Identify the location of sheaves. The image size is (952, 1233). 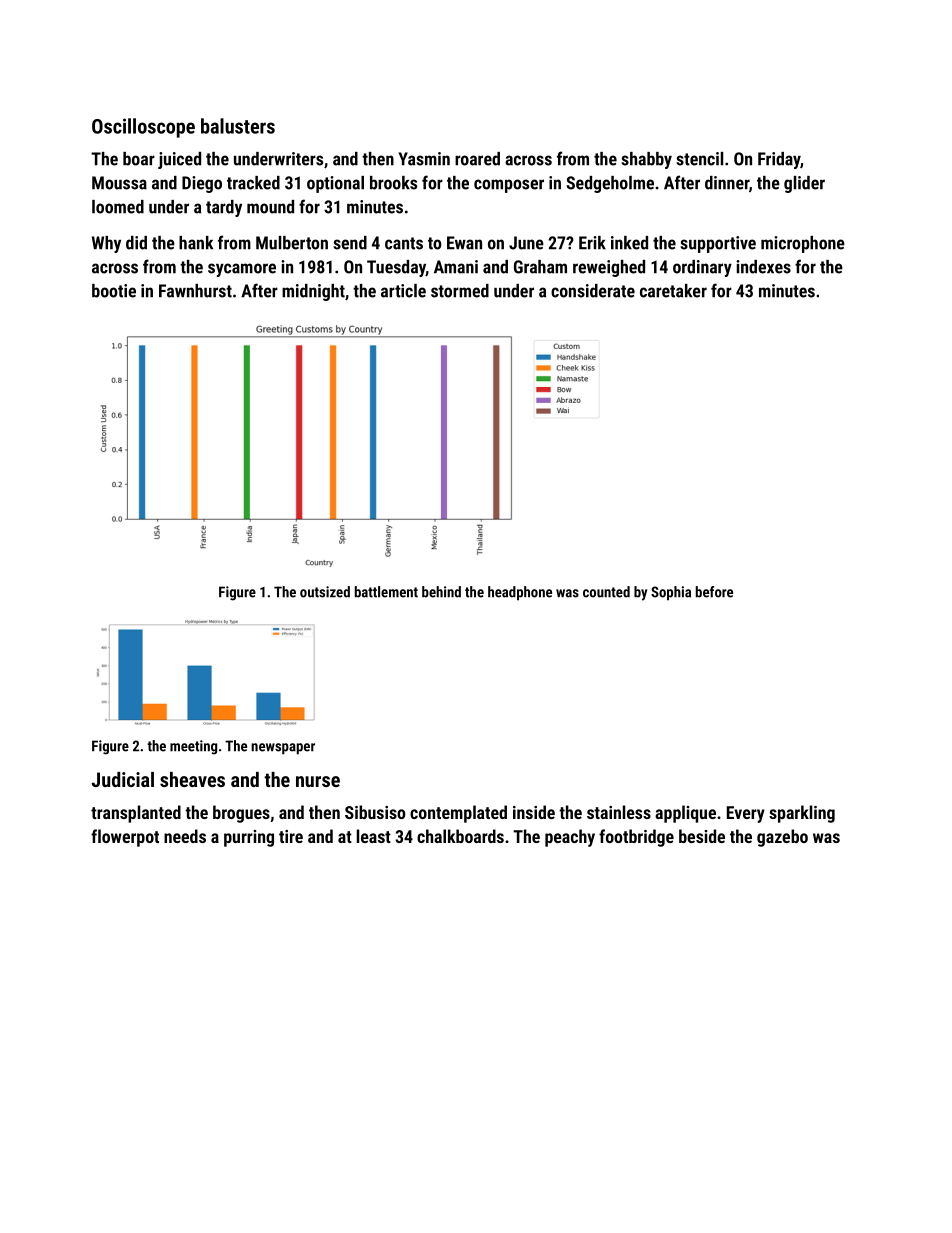
(192, 779).
